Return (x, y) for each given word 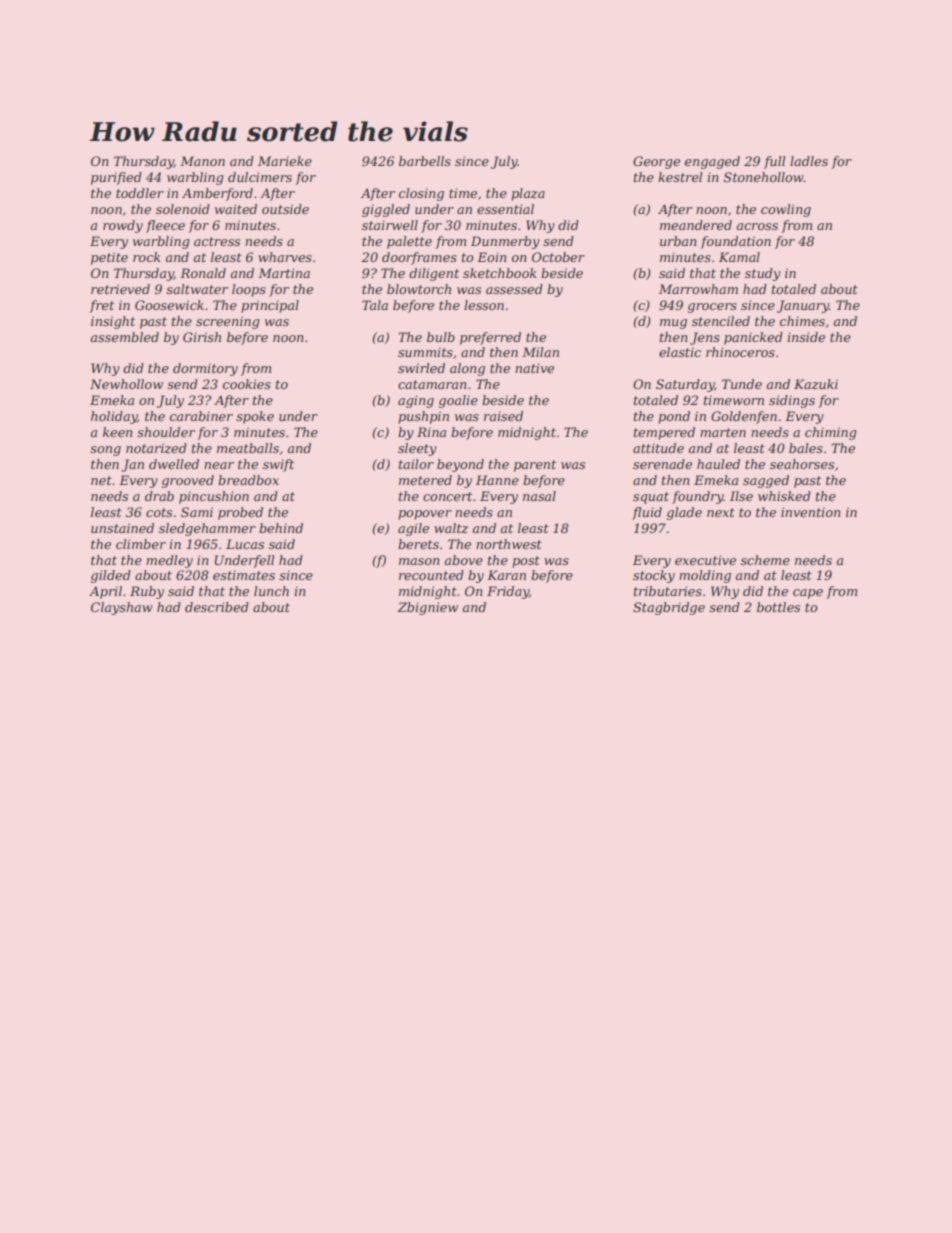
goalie (458, 401)
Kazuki (816, 384)
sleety (417, 449)
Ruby (147, 592)
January (803, 306)
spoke (255, 417)
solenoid (183, 209)
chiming (831, 433)
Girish (202, 337)
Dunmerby (505, 242)
